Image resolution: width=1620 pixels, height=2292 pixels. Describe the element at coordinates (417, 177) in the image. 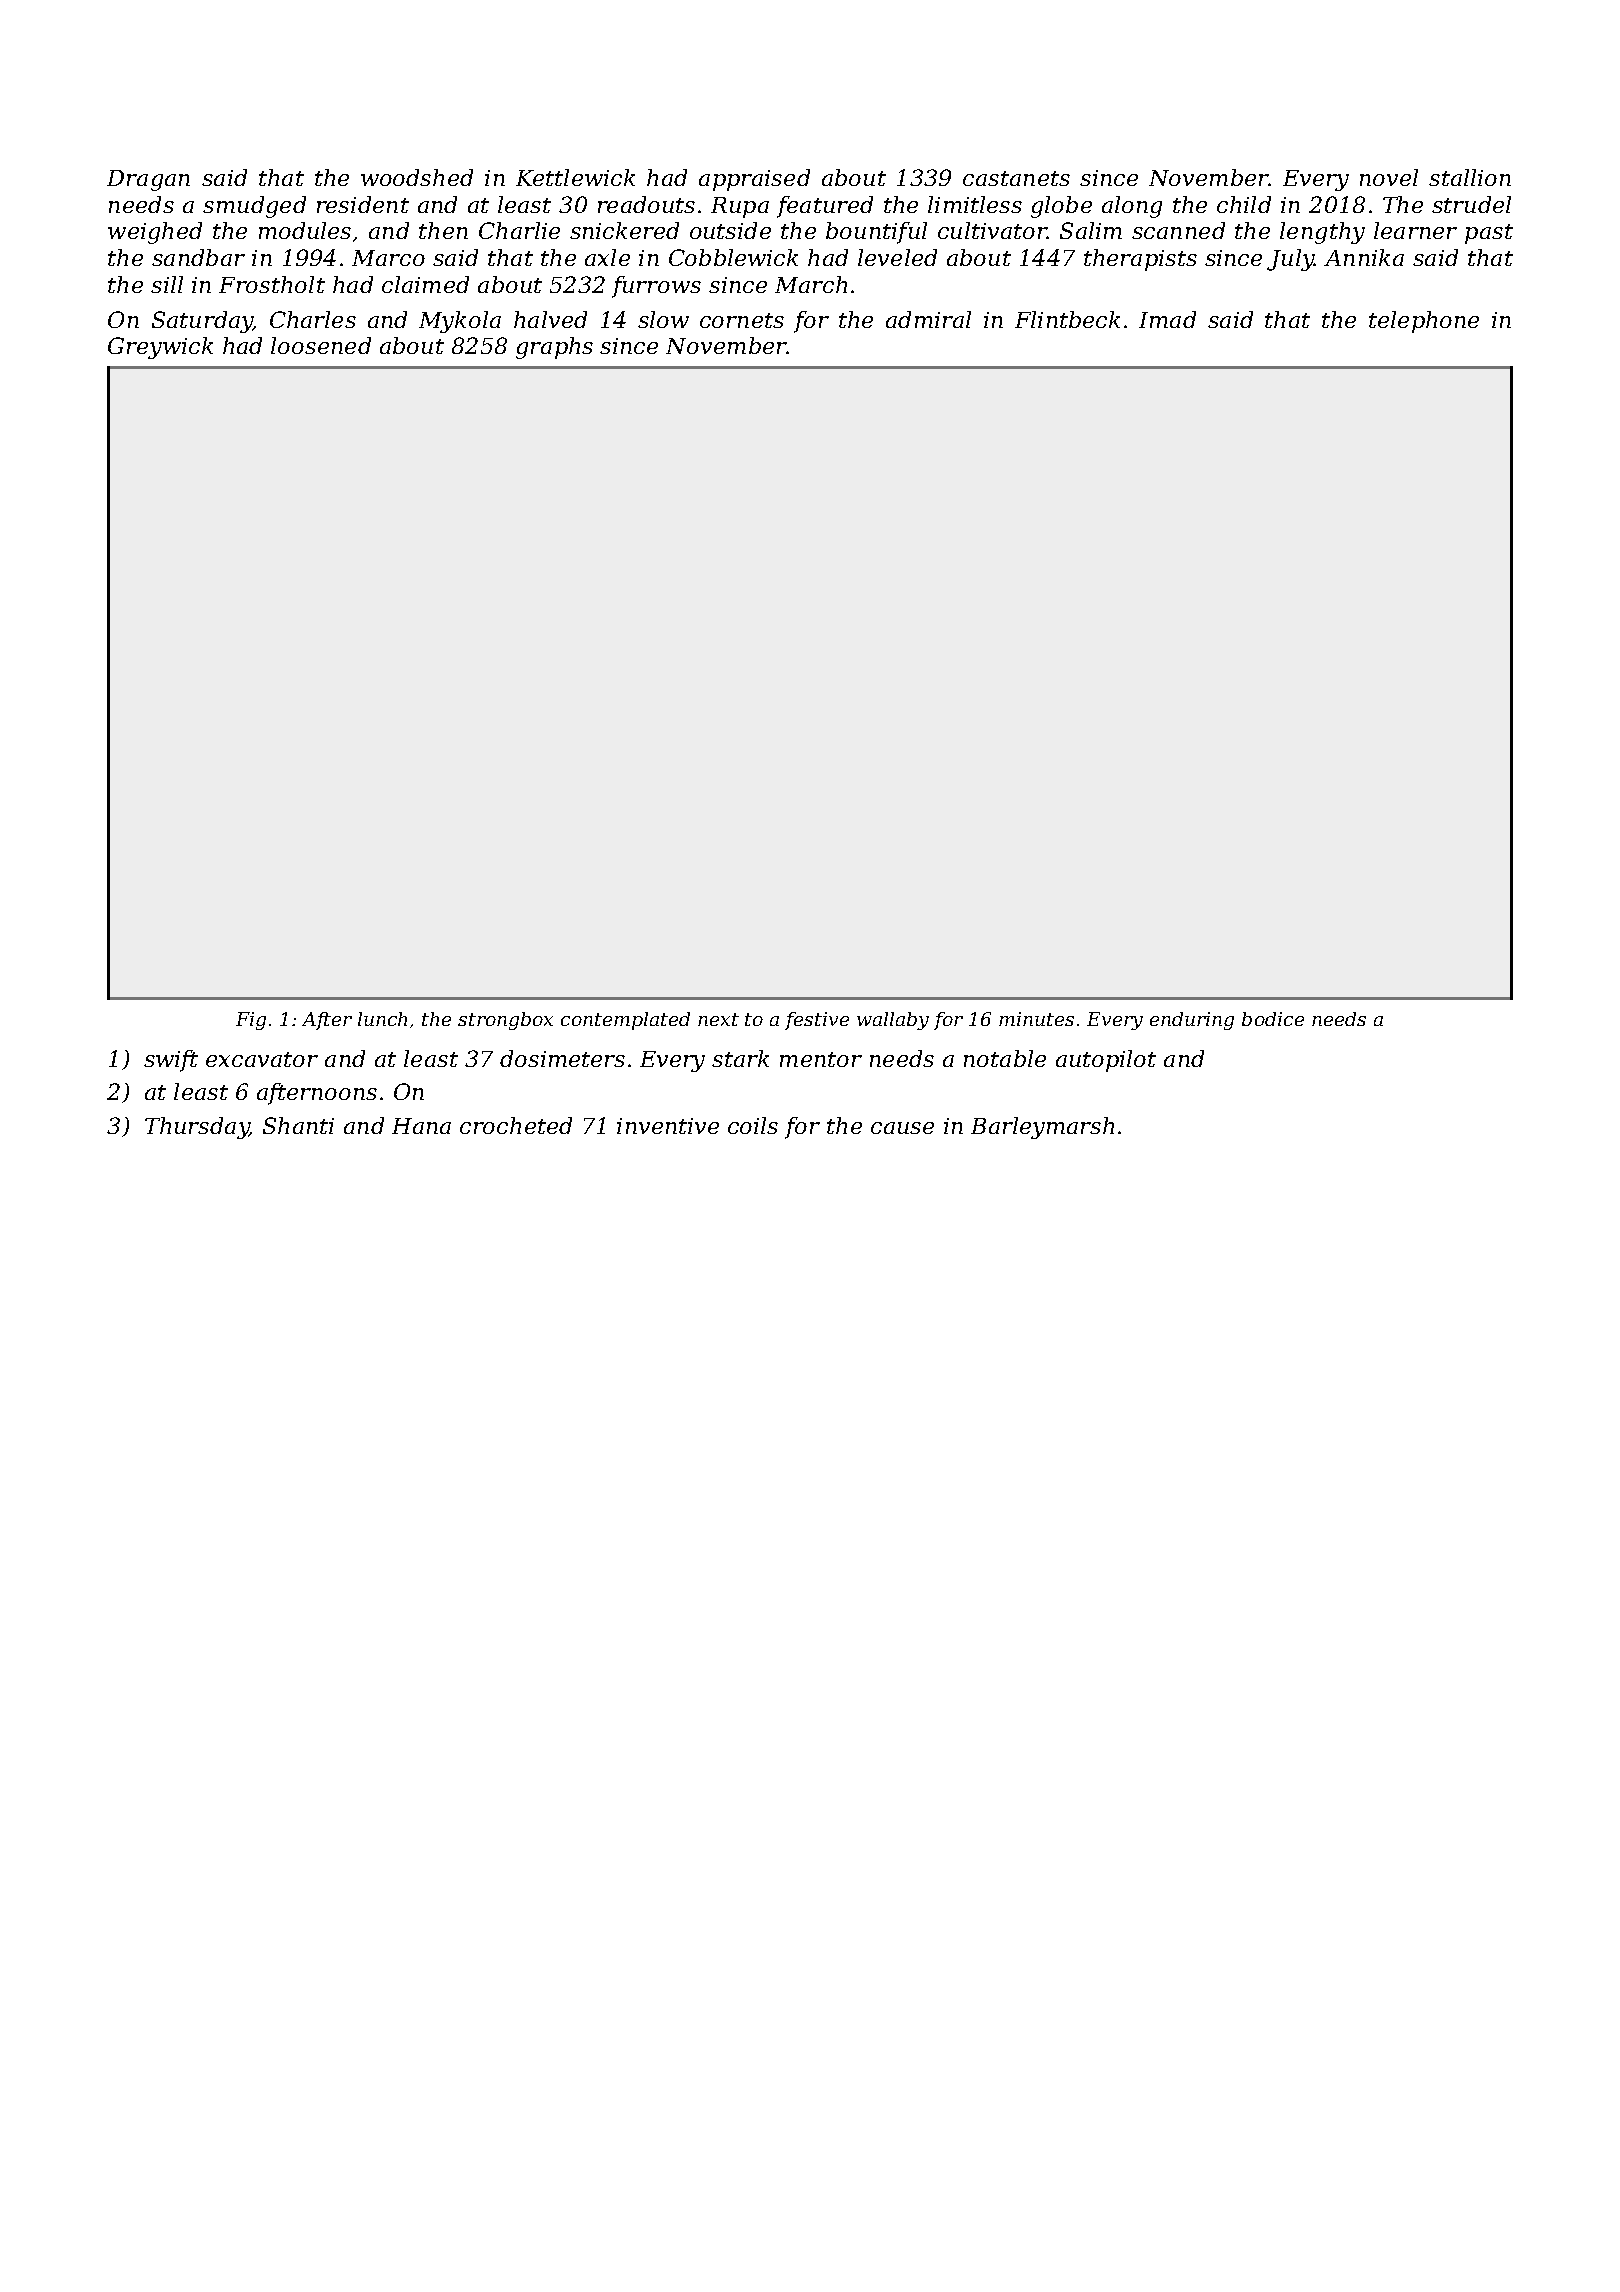

I see `woodshed` at that location.
